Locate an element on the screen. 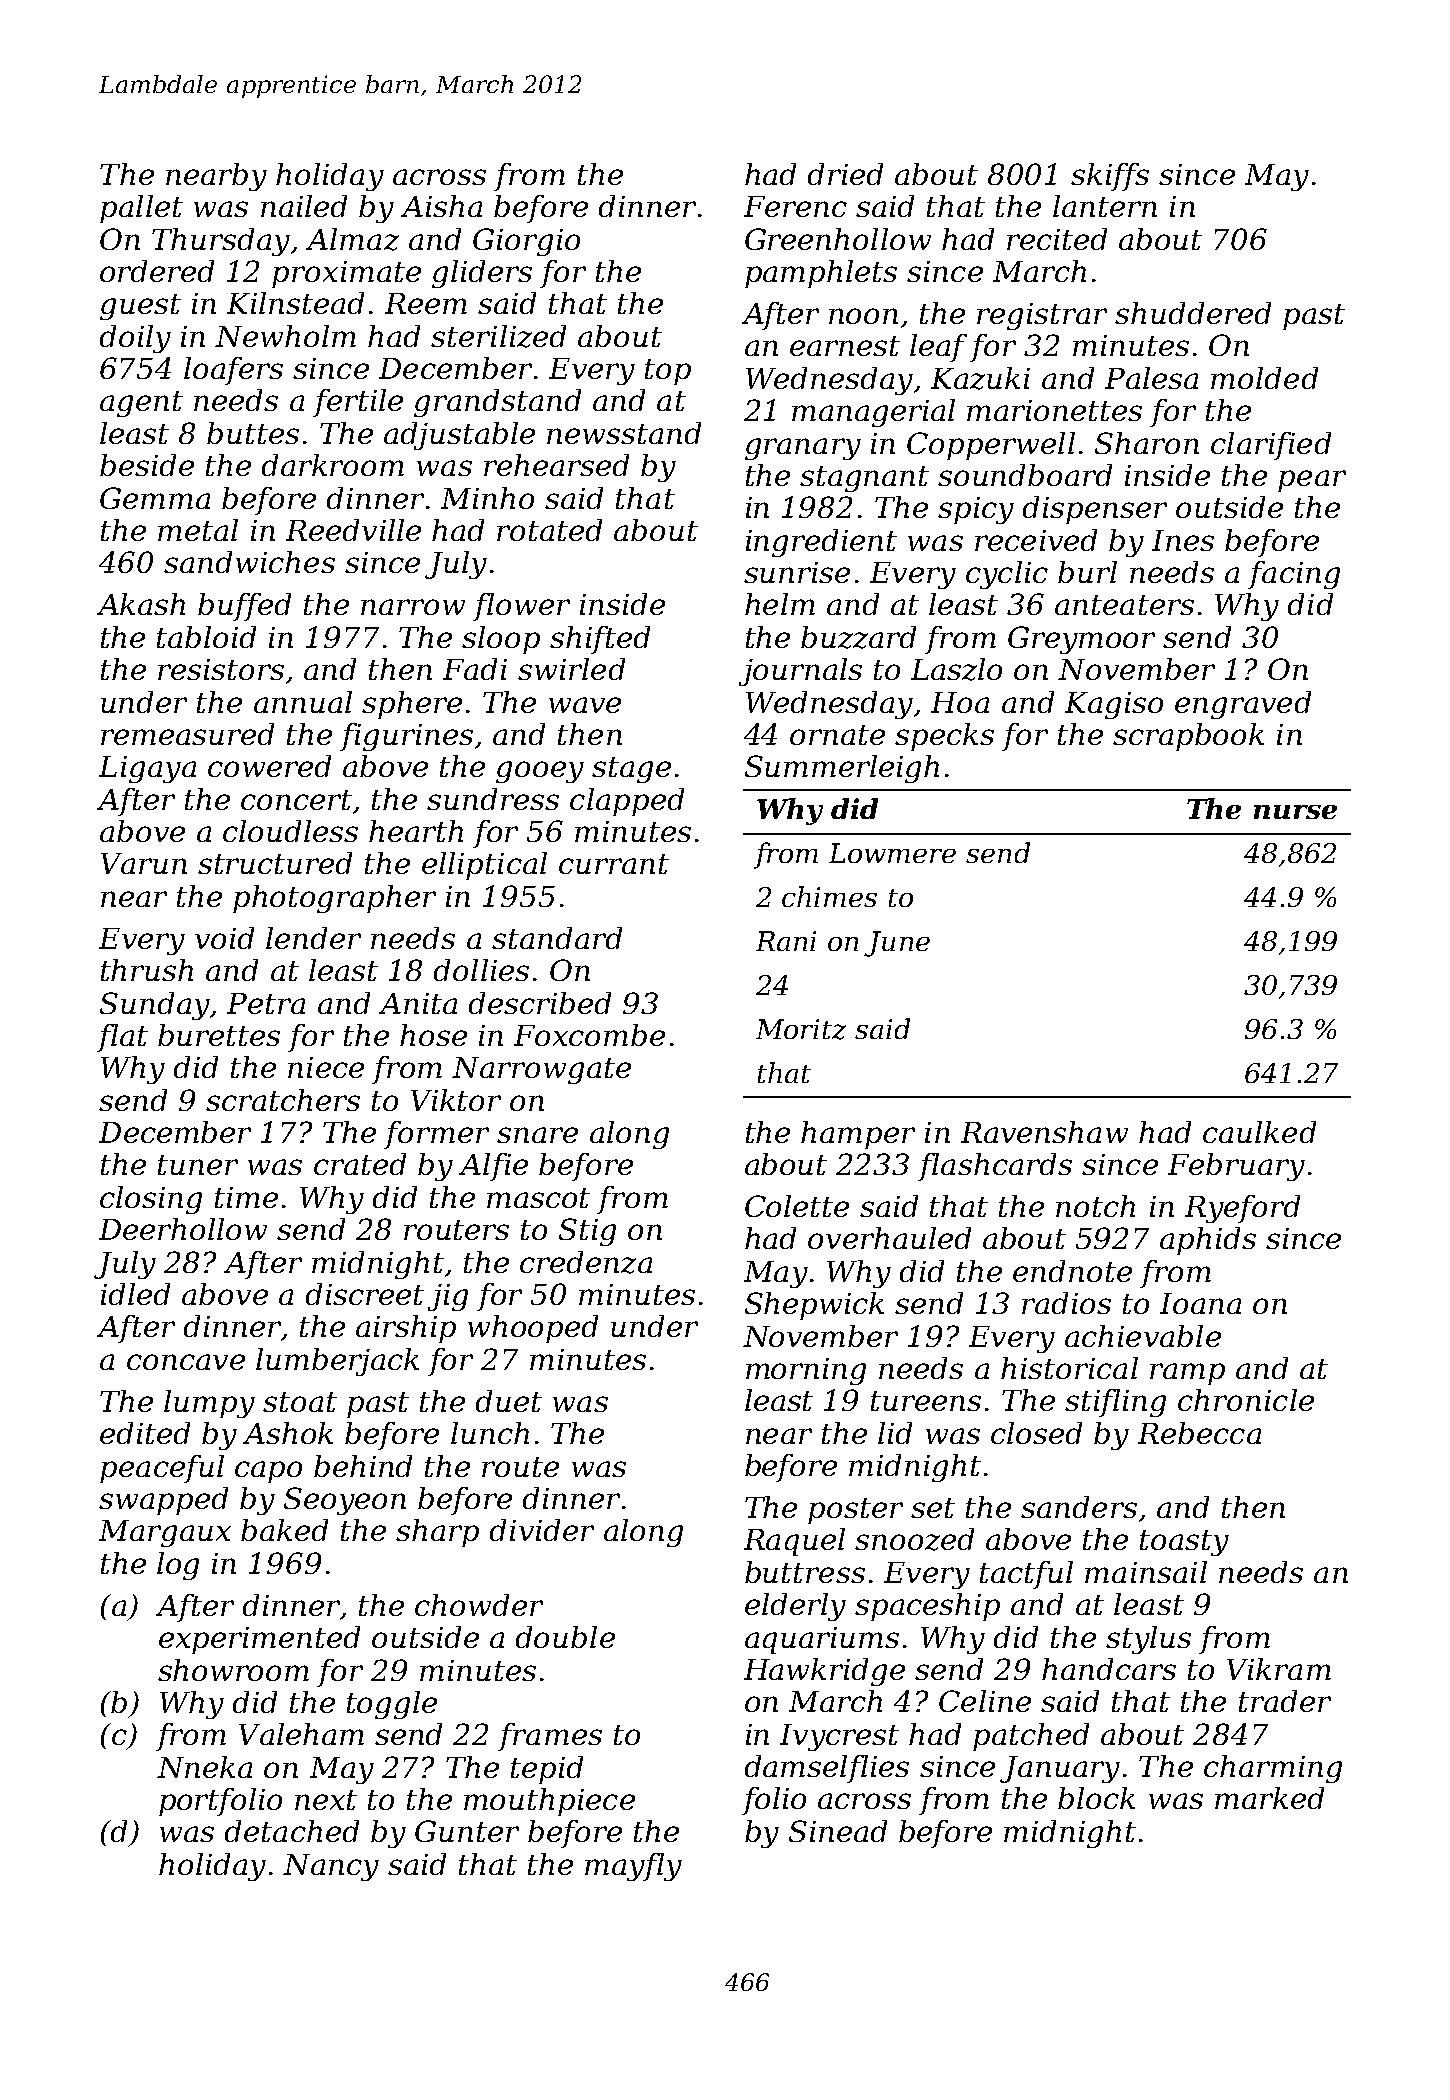 The image size is (1450, 2100). skiffs is located at coordinates (1110, 177).
